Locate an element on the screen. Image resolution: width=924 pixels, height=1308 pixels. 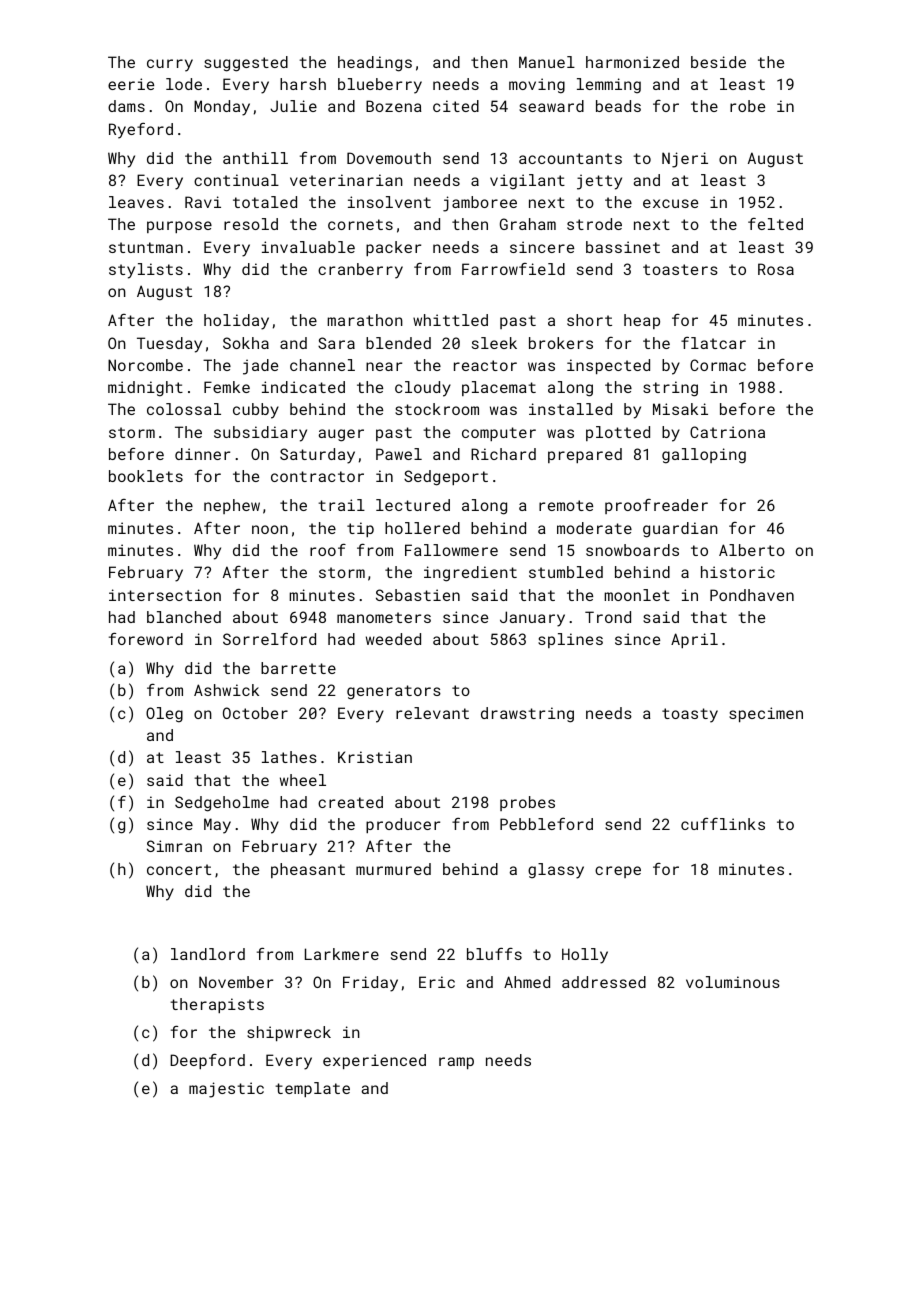
toasty is located at coordinates (690, 715).
